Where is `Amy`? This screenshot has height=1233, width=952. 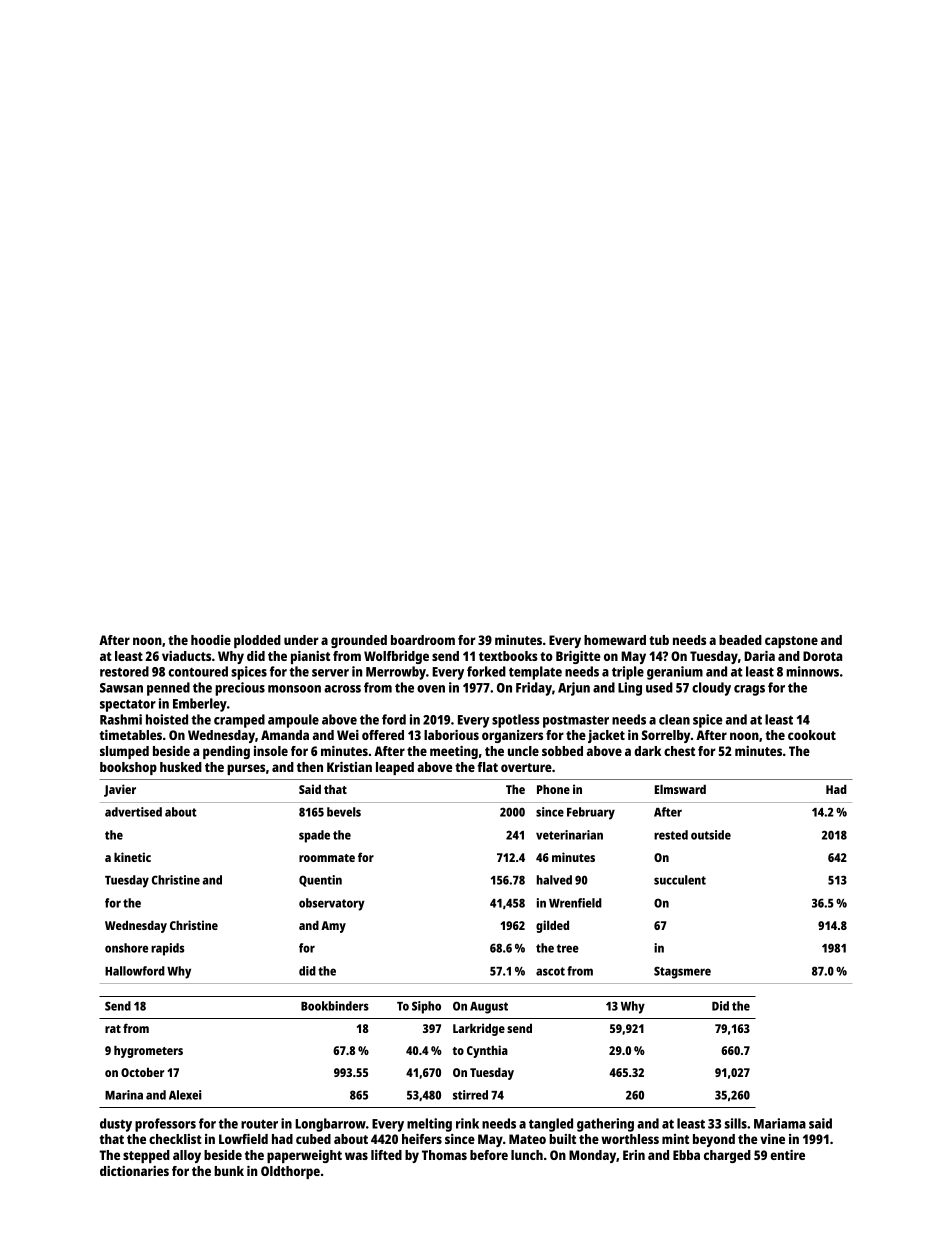
Amy is located at coordinates (333, 927).
